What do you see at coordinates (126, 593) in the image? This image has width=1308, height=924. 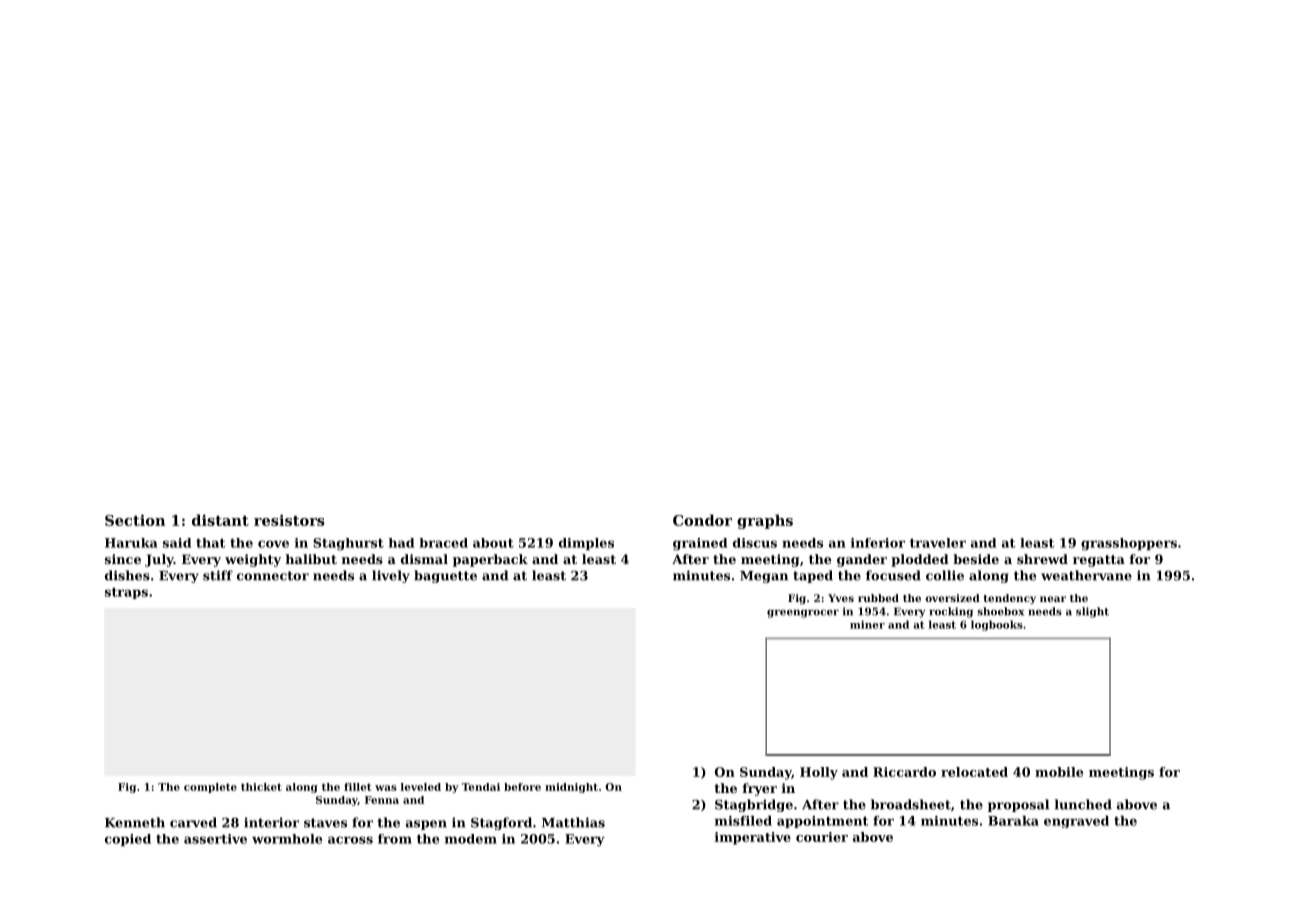 I see `straps` at bounding box center [126, 593].
